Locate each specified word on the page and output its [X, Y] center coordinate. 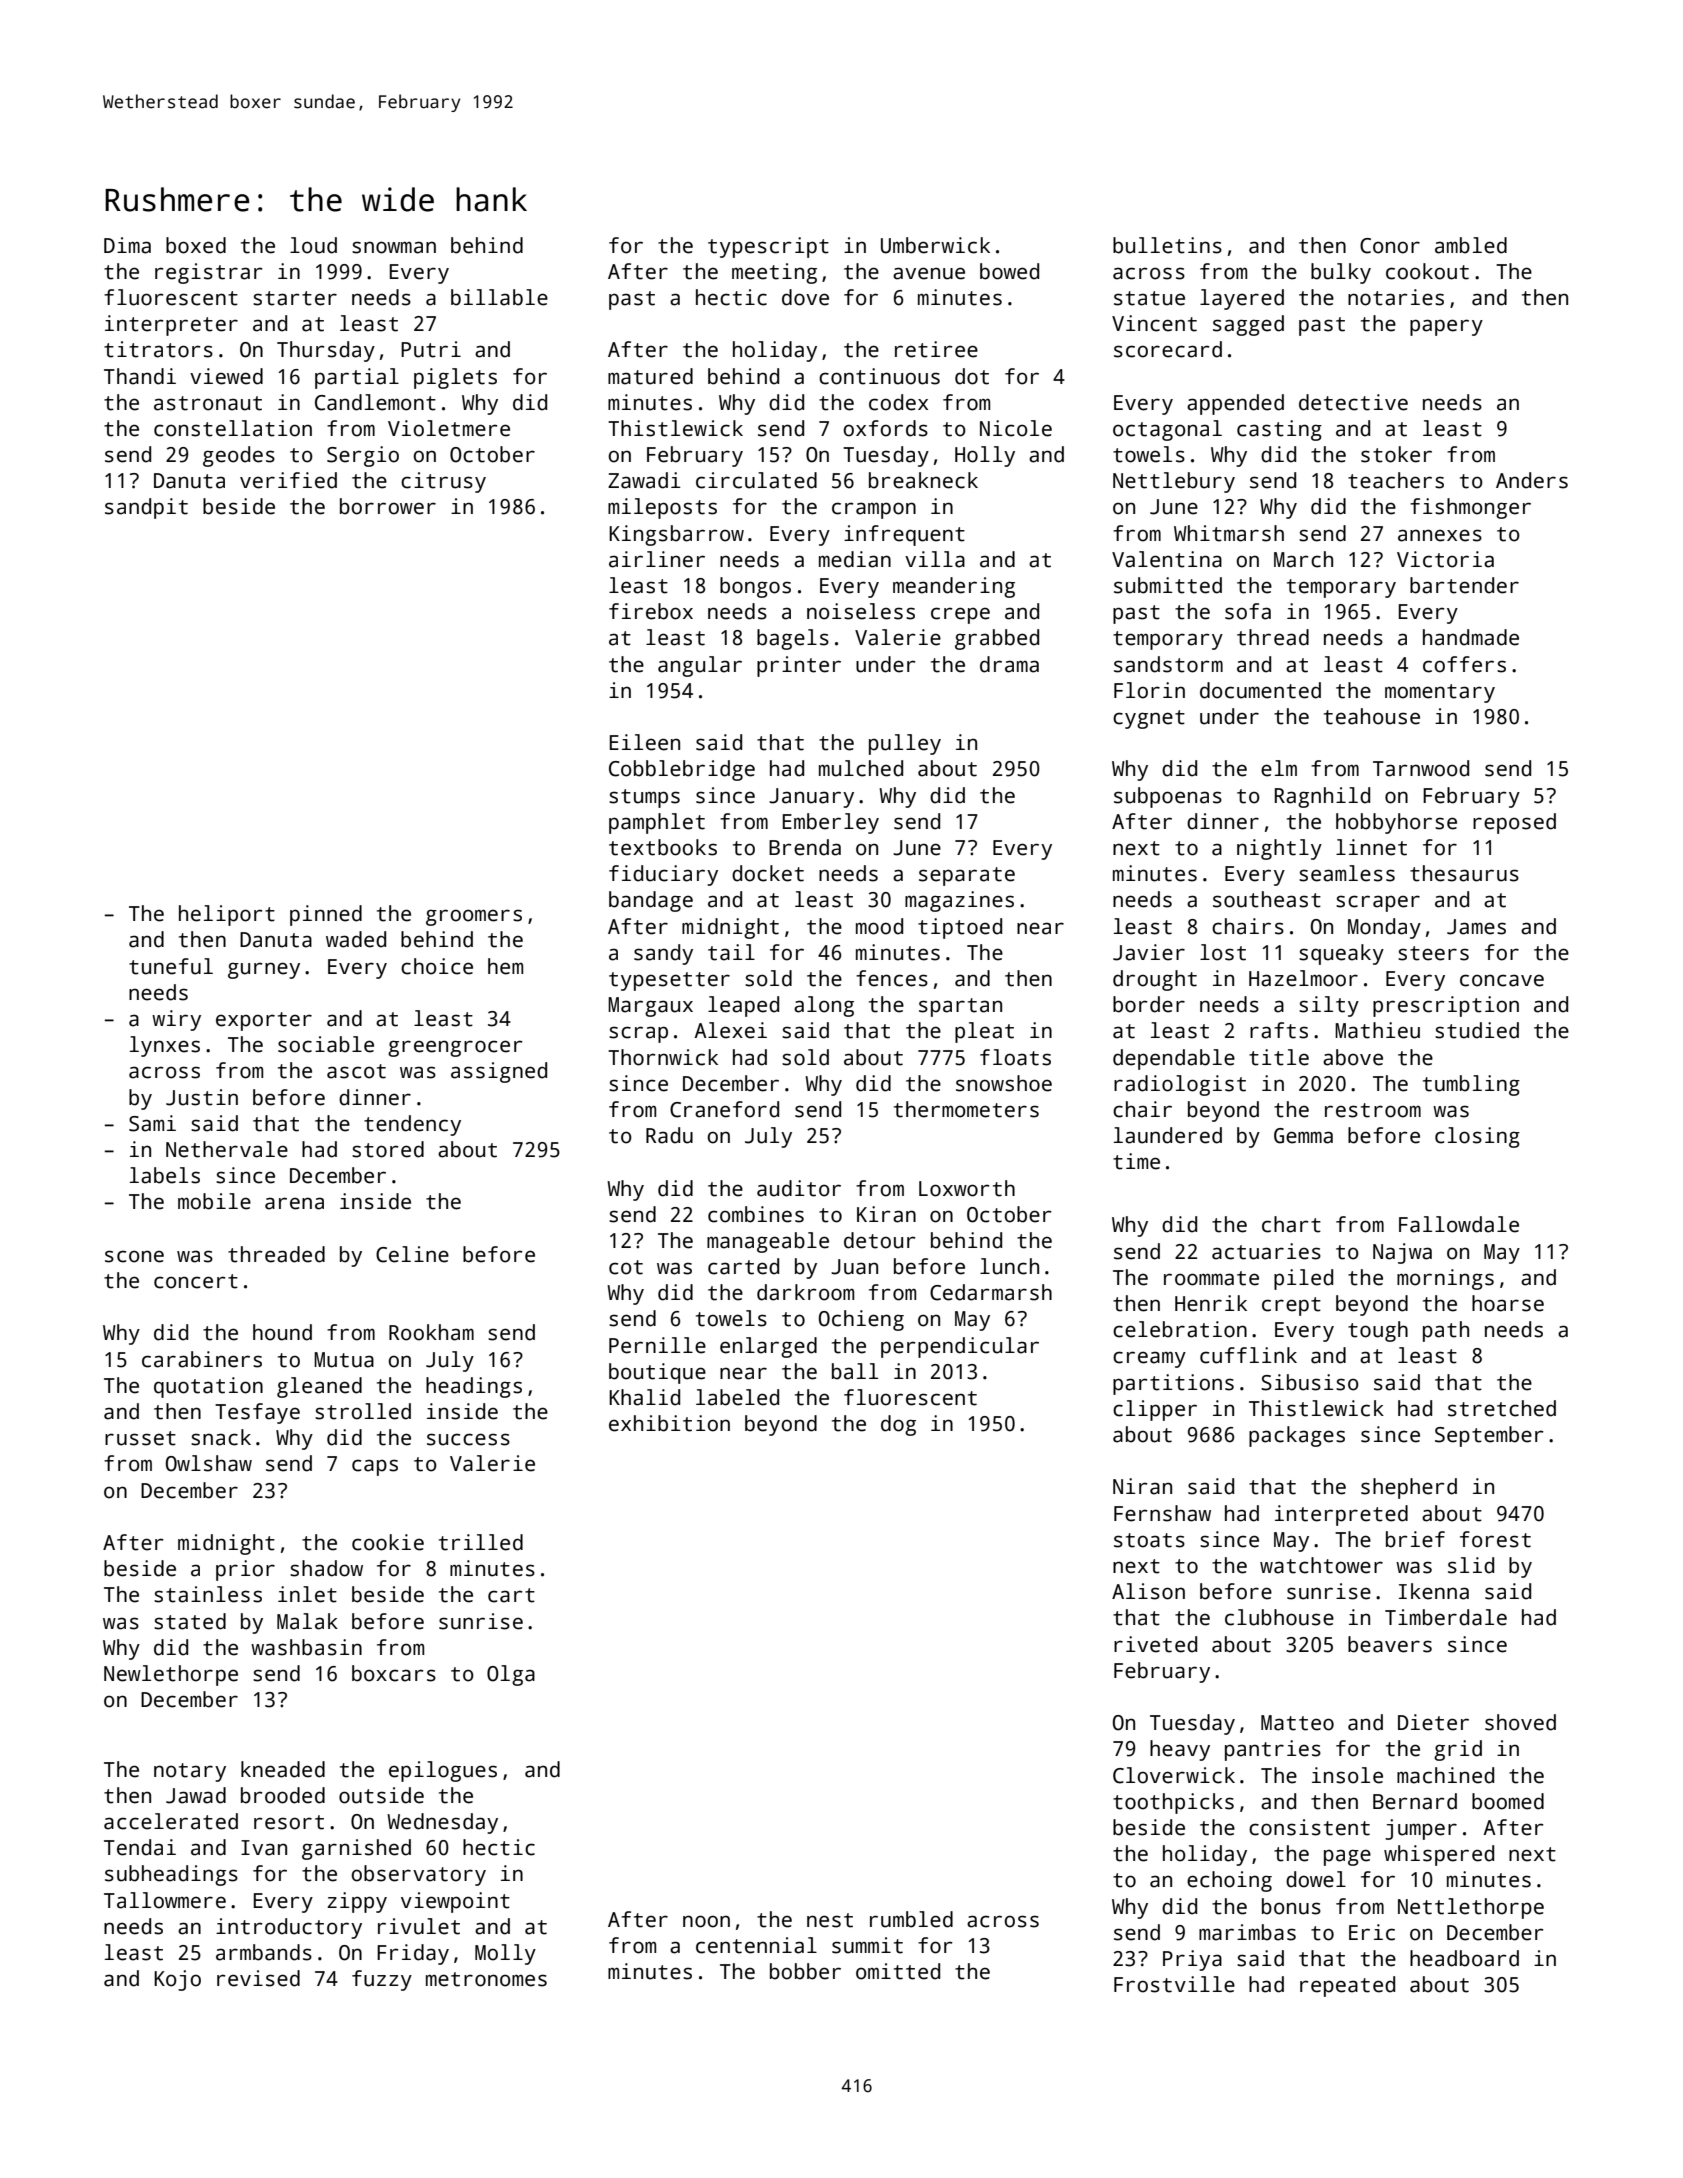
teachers [1396, 480]
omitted [898, 1971]
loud [313, 245]
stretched [1502, 1408]
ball [855, 1371]
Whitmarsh [1229, 533]
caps [375, 1467]
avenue [929, 273]
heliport [227, 915]
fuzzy [382, 1980]
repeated [1347, 1986]
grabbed [997, 639]
